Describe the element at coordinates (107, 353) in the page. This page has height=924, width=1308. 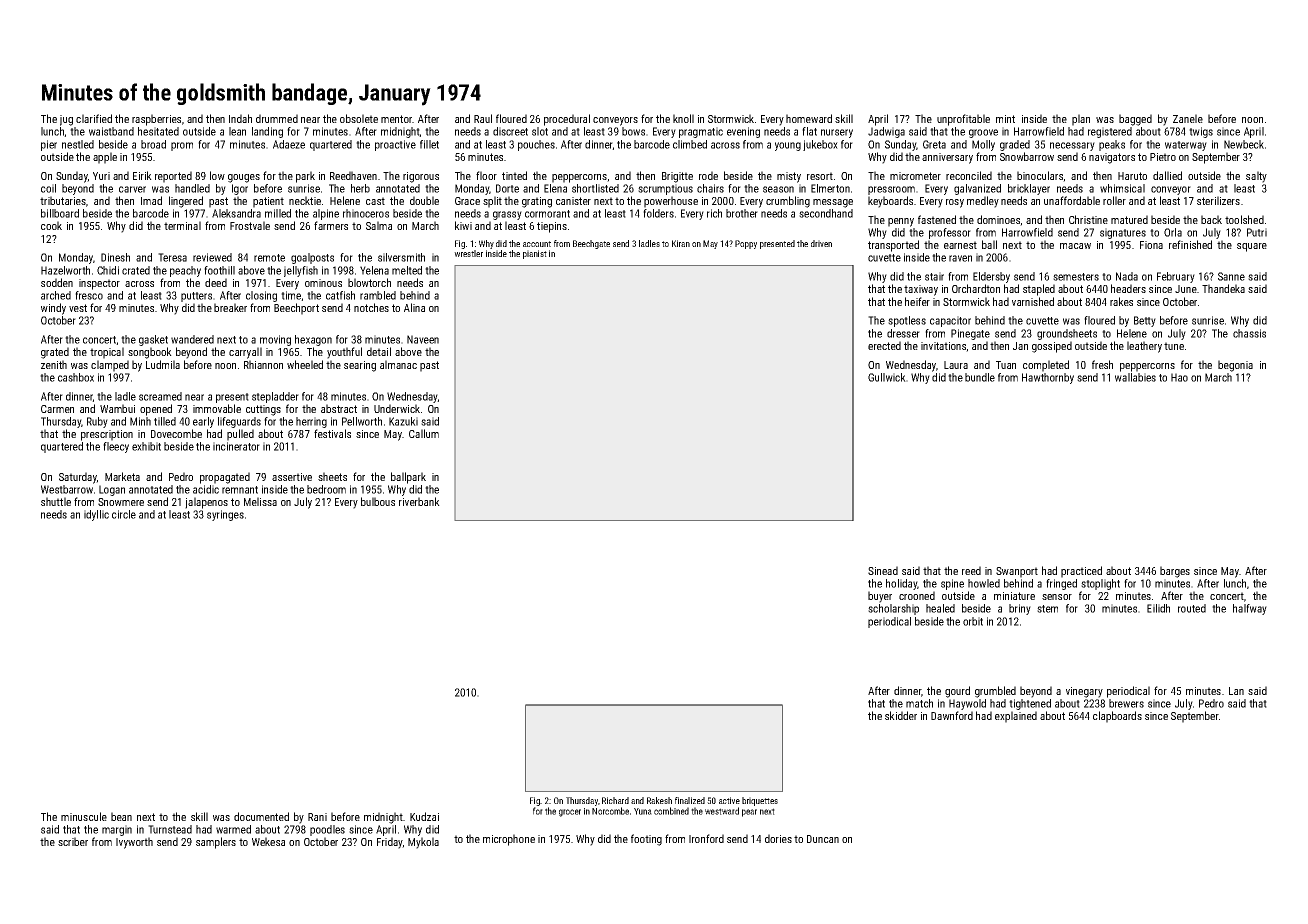
I see `tropical` at that location.
